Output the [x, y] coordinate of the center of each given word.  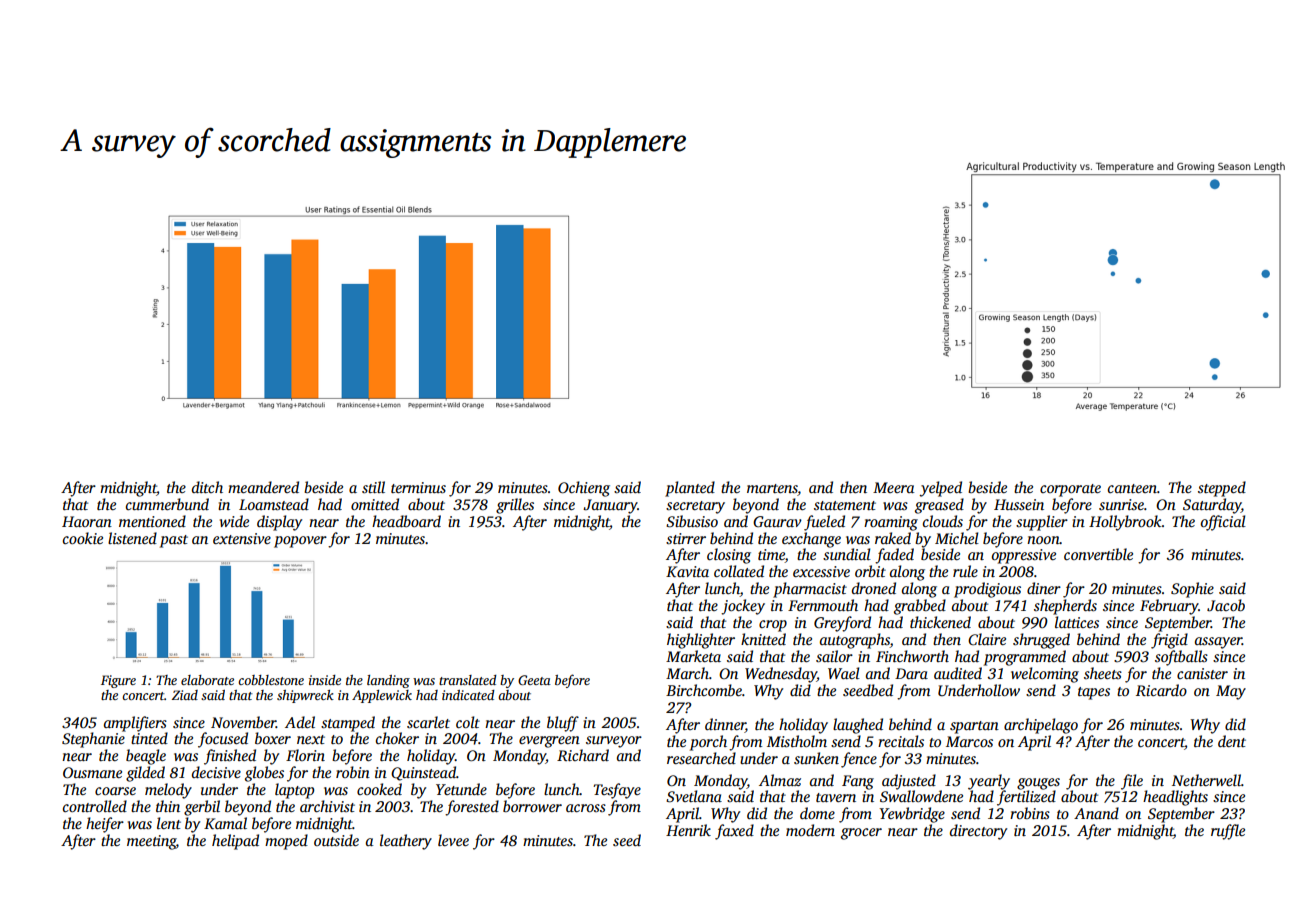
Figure [118, 681]
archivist [327, 806]
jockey [743, 607]
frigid [1169, 641]
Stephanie [93, 740]
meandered [263, 487]
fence [859, 760]
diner [1044, 588]
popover [300, 542]
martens [772, 488]
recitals [901, 741]
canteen [1132, 488]
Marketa [693, 656]
